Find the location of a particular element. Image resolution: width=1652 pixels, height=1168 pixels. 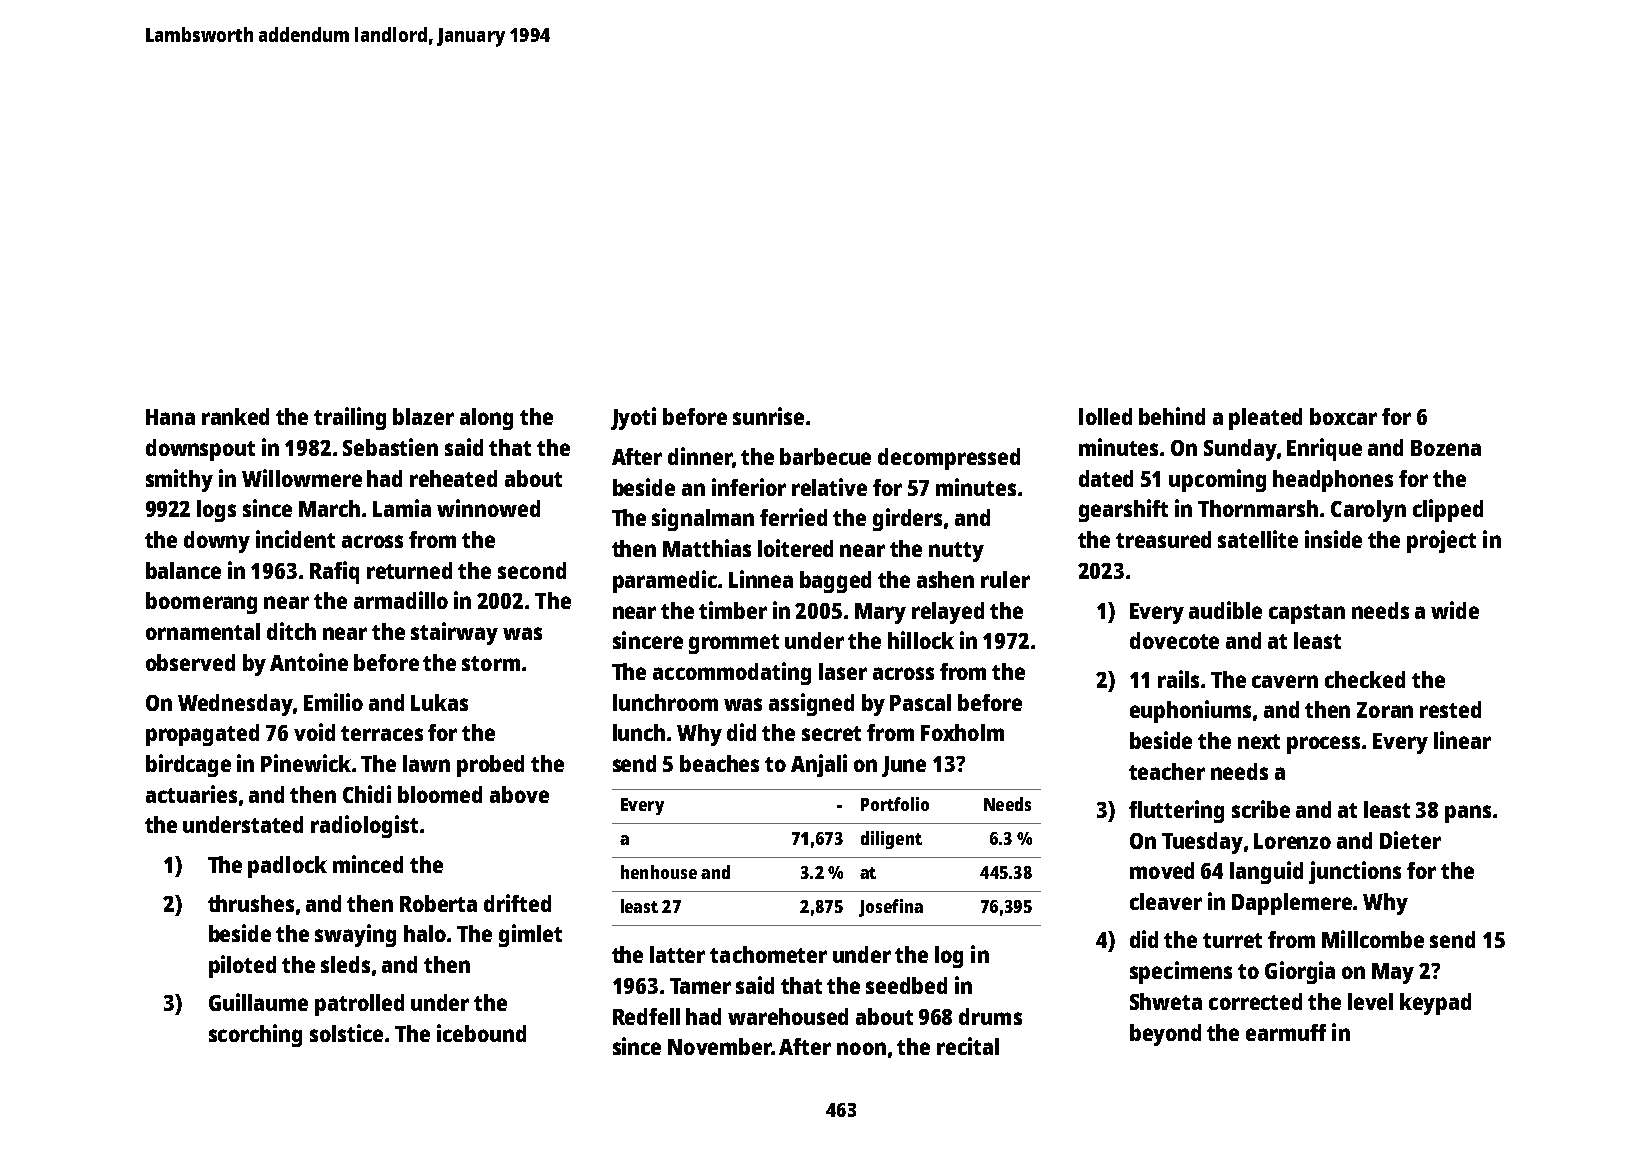

capstan is located at coordinates (1307, 614).
